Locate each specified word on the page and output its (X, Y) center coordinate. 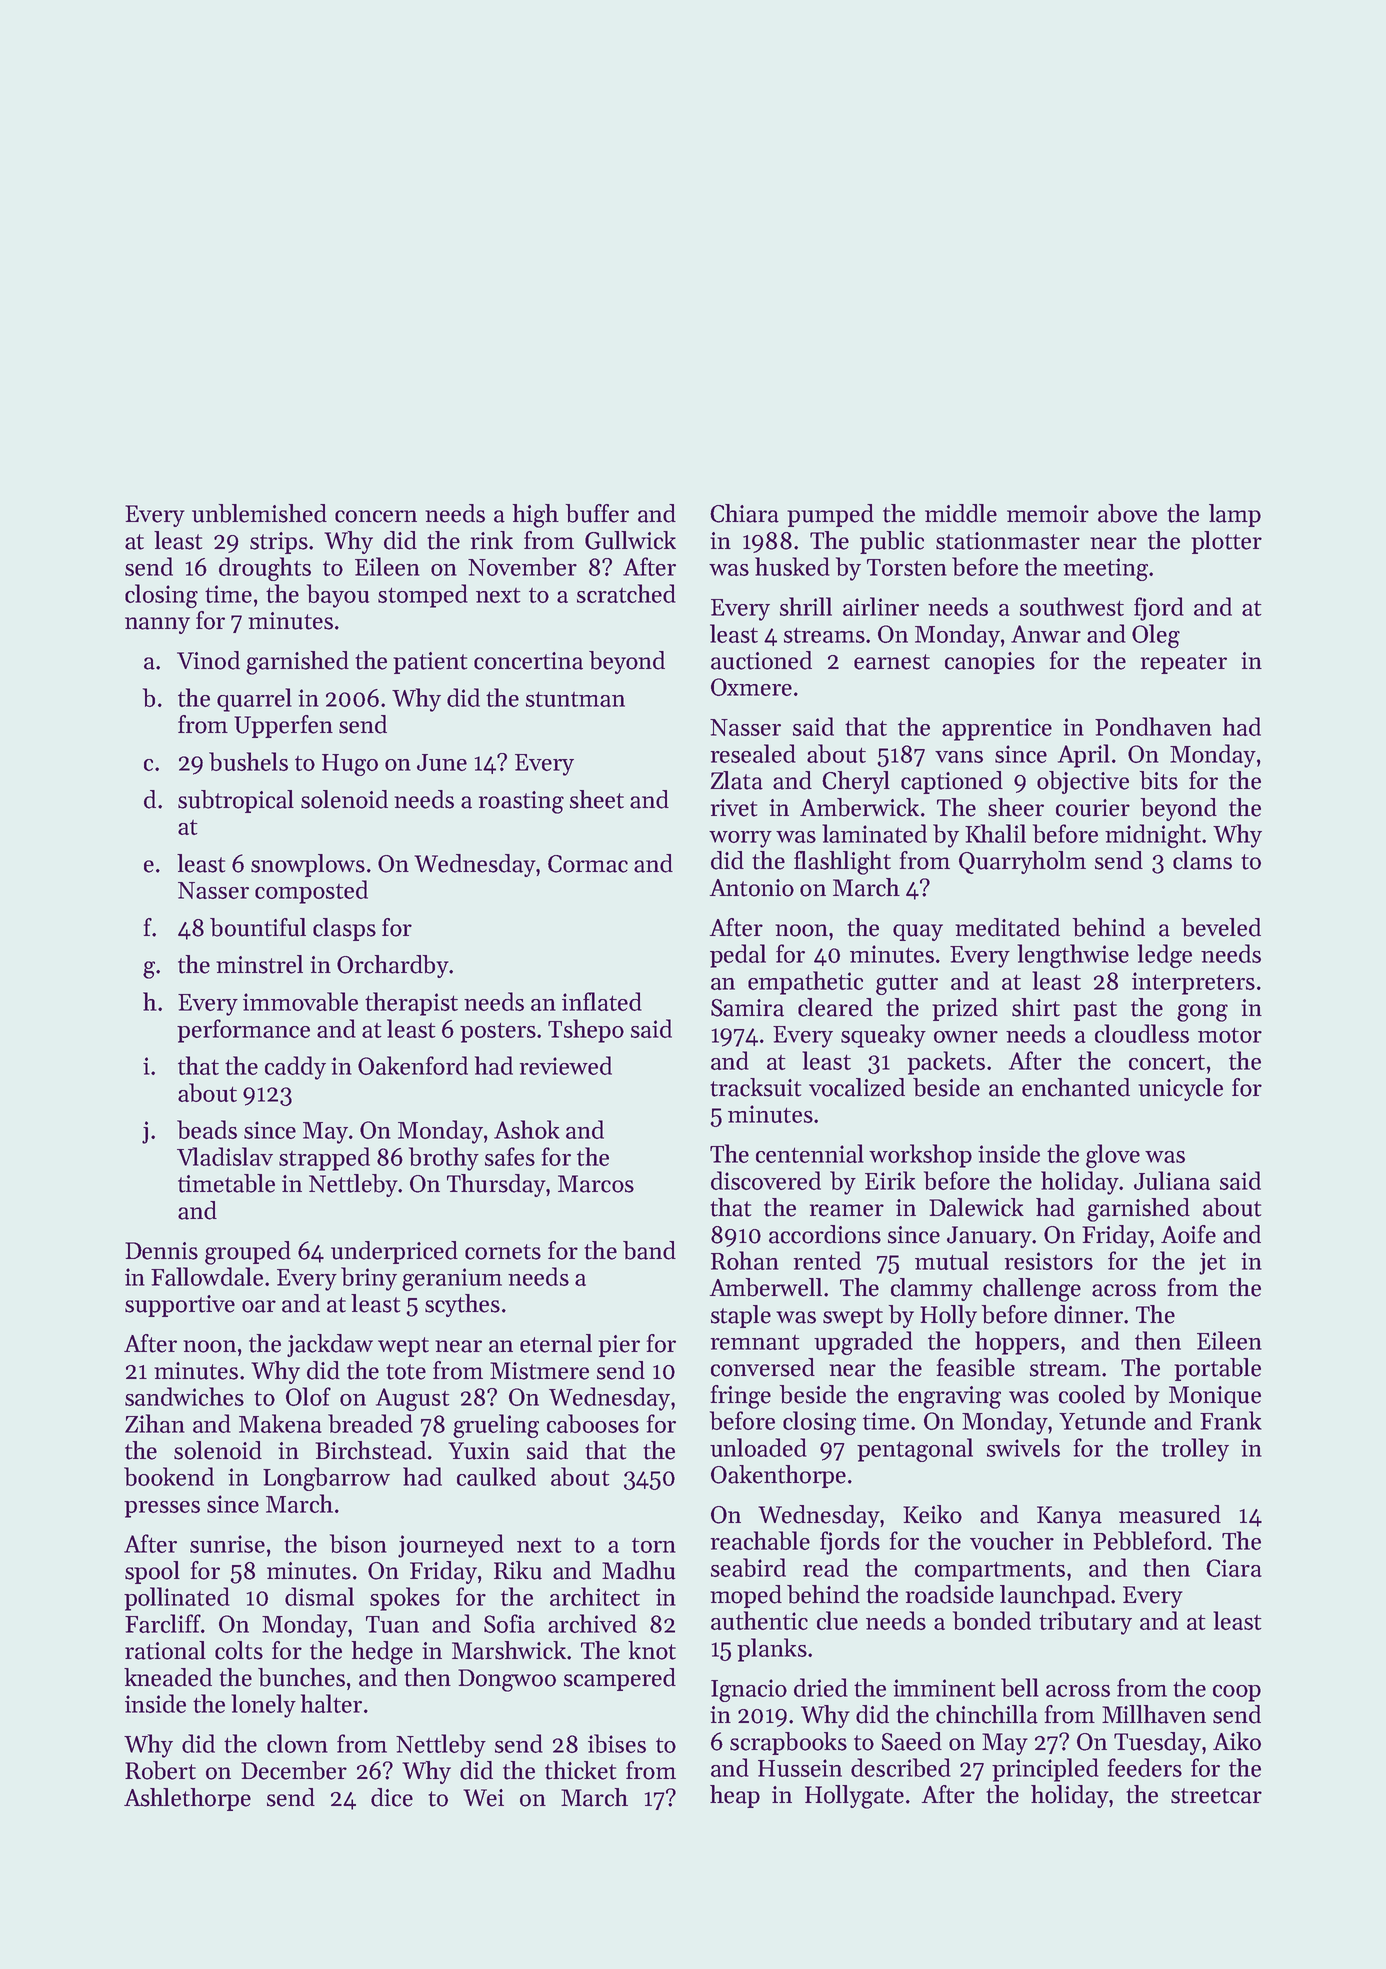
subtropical (236, 801)
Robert (160, 1770)
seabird (748, 1567)
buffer (597, 513)
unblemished (259, 513)
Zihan (155, 1423)
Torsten (907, 567)
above (1127, 513)
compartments (990, 1571)
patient (430, 663)
